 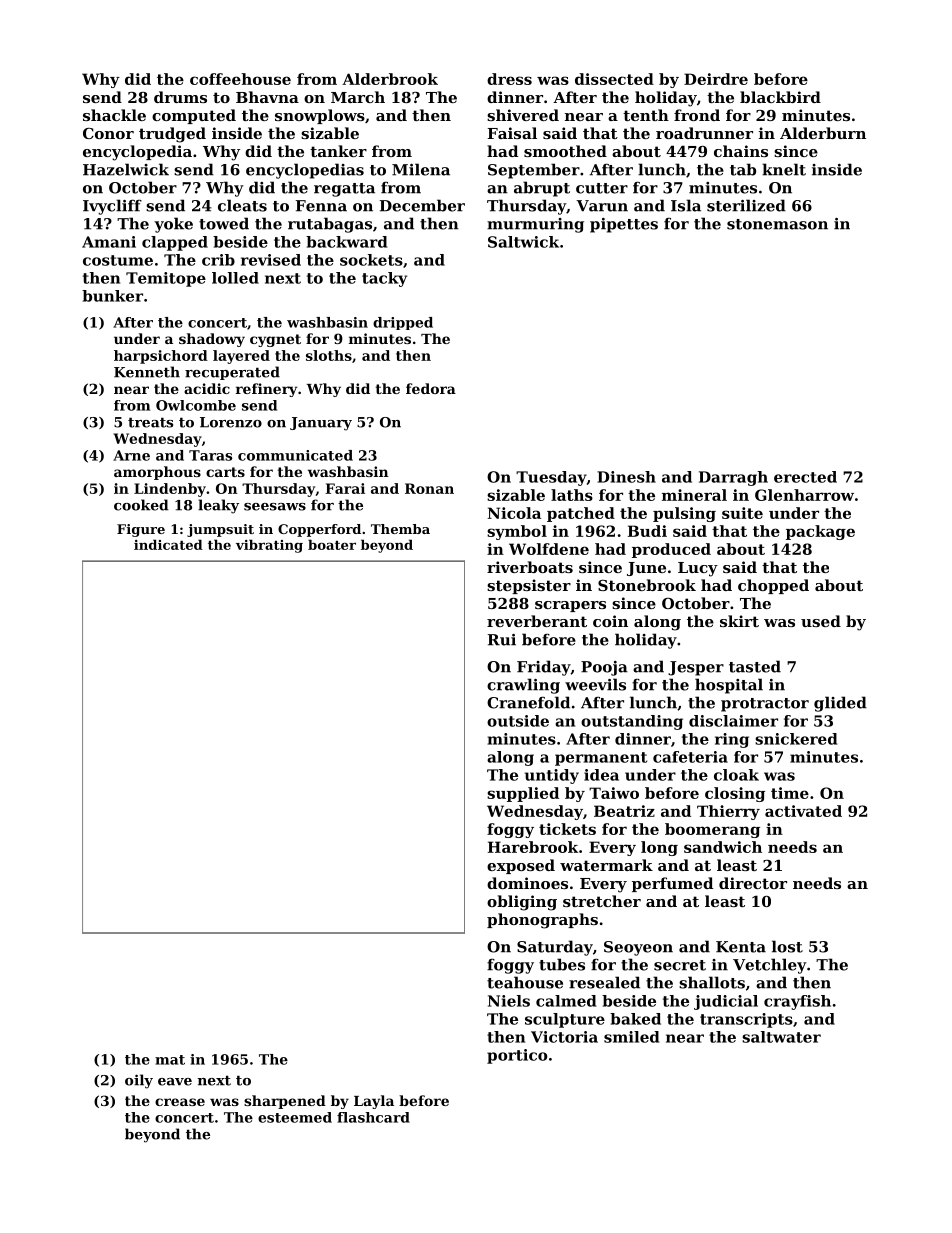 I want to click on indicated, so click(x=168, y=544).
